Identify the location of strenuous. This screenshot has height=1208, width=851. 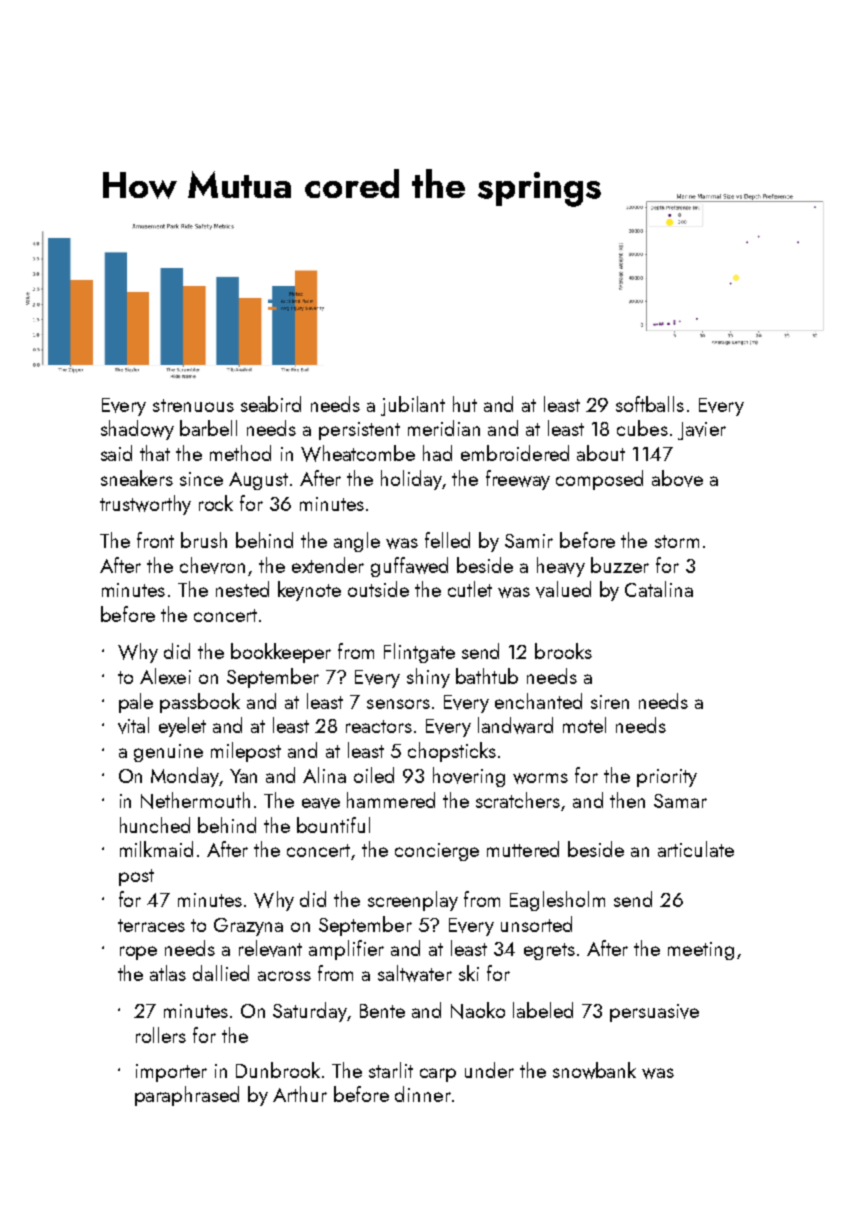
(193, 405).
